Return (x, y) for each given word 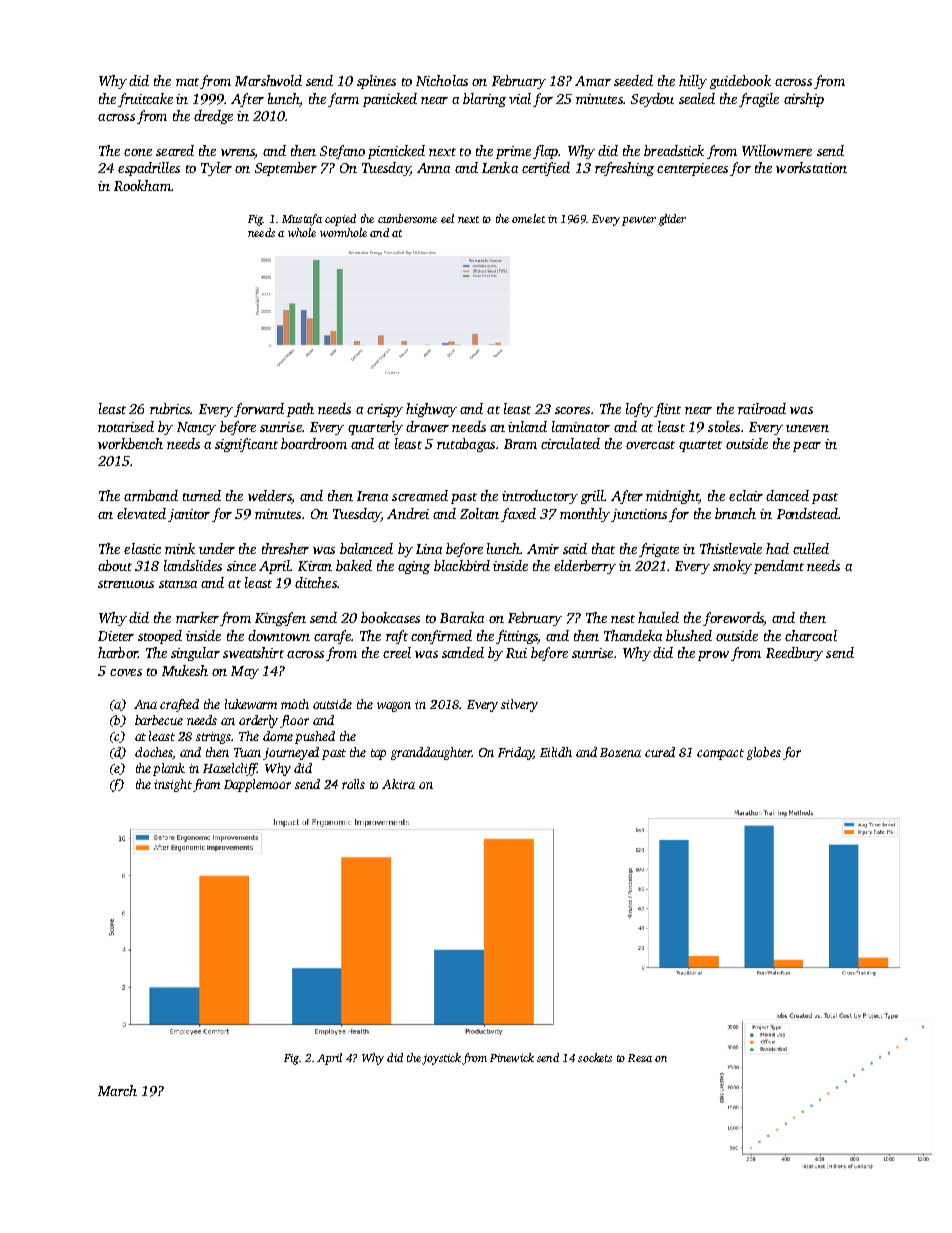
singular (195, 654)
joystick (441, 1059)
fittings (517, 637)
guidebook (740, 82)
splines (376, 82)
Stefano (342, 152)
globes (764, 753)
